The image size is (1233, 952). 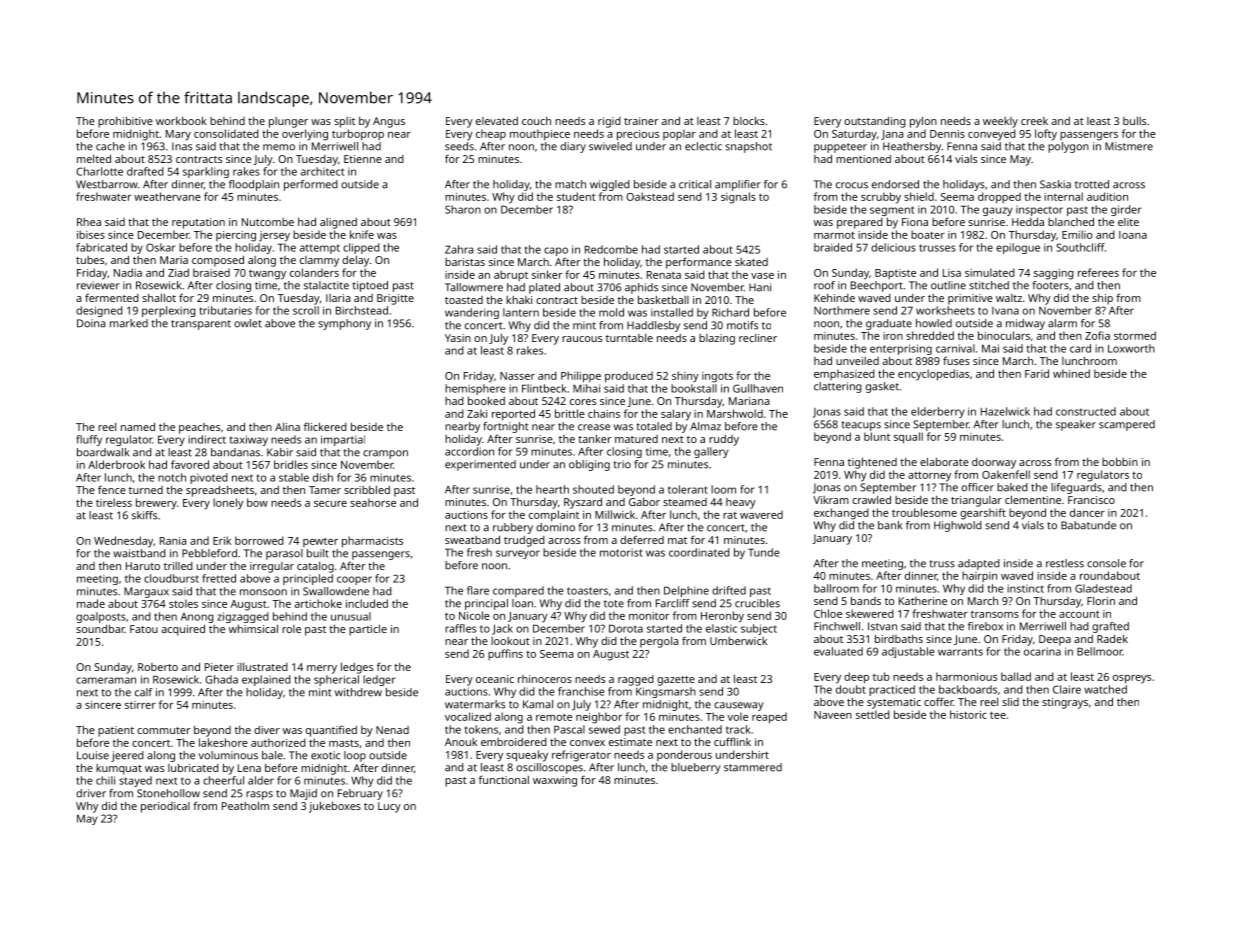 What do you see at coordinates (1034, 121) in the document?
I see `creek` at bounding box center [1034, 121].
